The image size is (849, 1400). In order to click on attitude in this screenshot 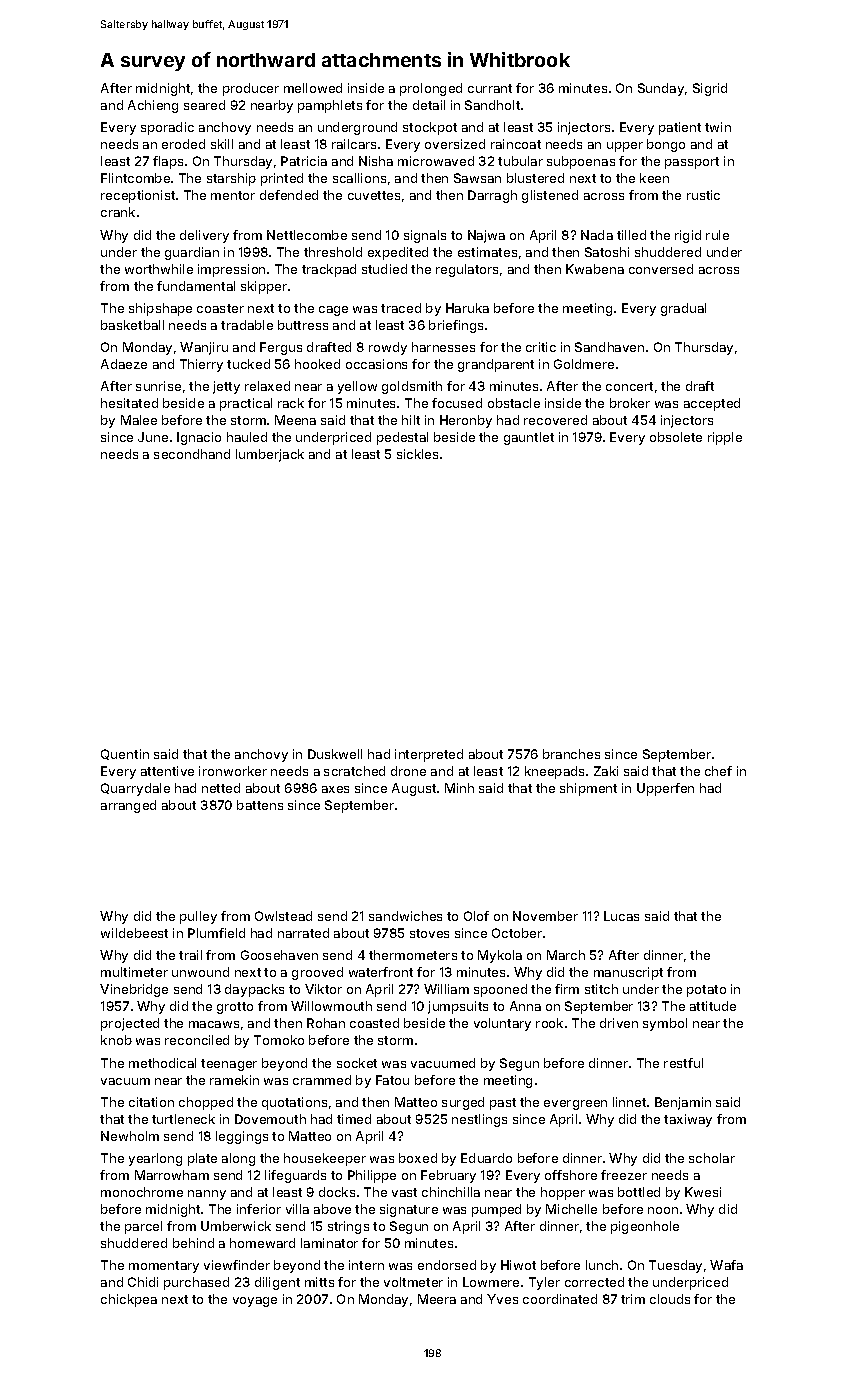, I will do `click(713, 1006)`.
